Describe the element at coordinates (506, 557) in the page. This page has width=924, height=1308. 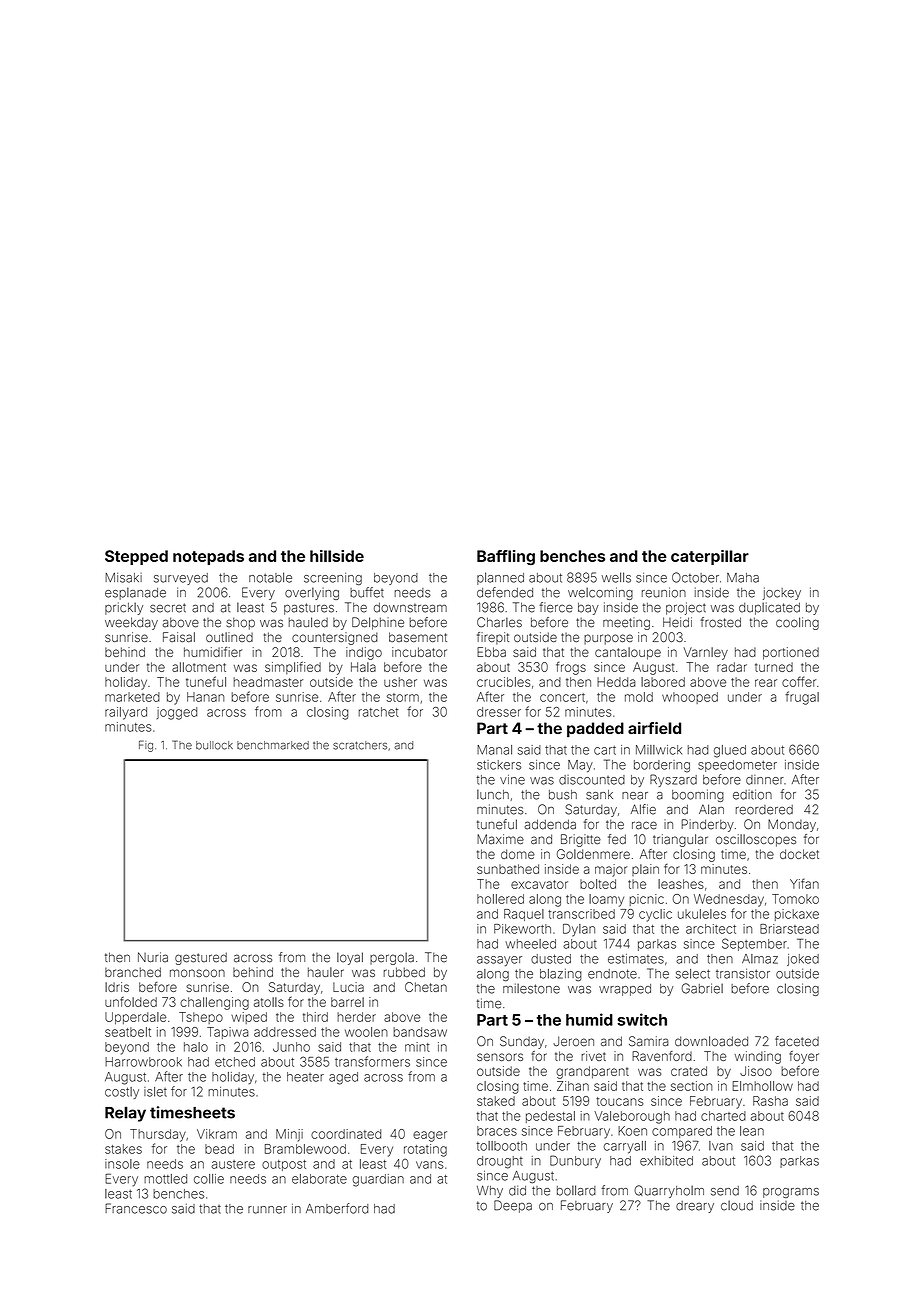
I see `Baffling` at that location.
